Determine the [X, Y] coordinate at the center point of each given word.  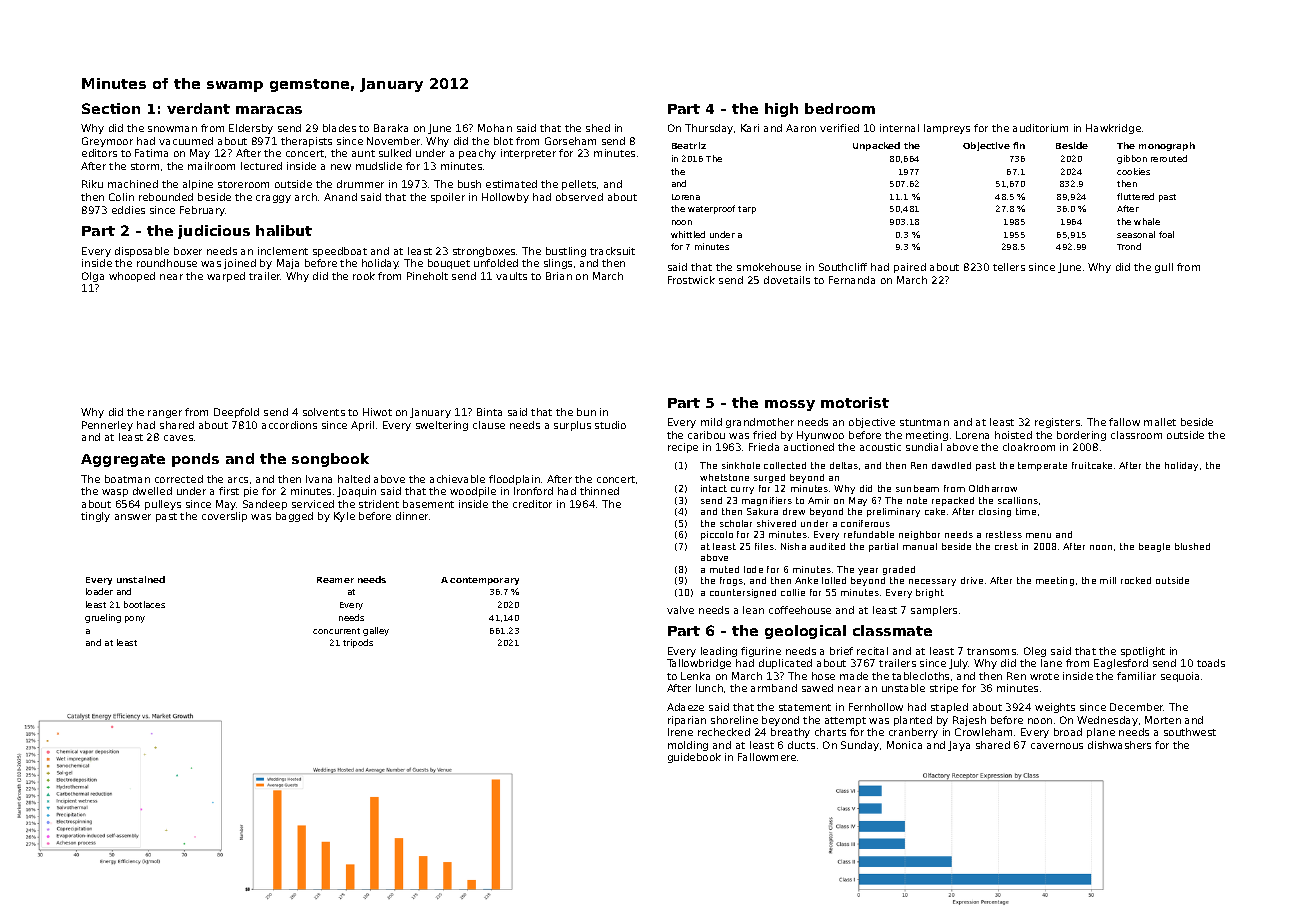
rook [364, 276]
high [781, 110]
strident [379, 504]
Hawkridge [1113, 129]
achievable [457, 479]
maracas [269, 110]
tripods [358, 643]
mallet [1160, 422]
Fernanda [852, 280]
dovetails [787, 280]
